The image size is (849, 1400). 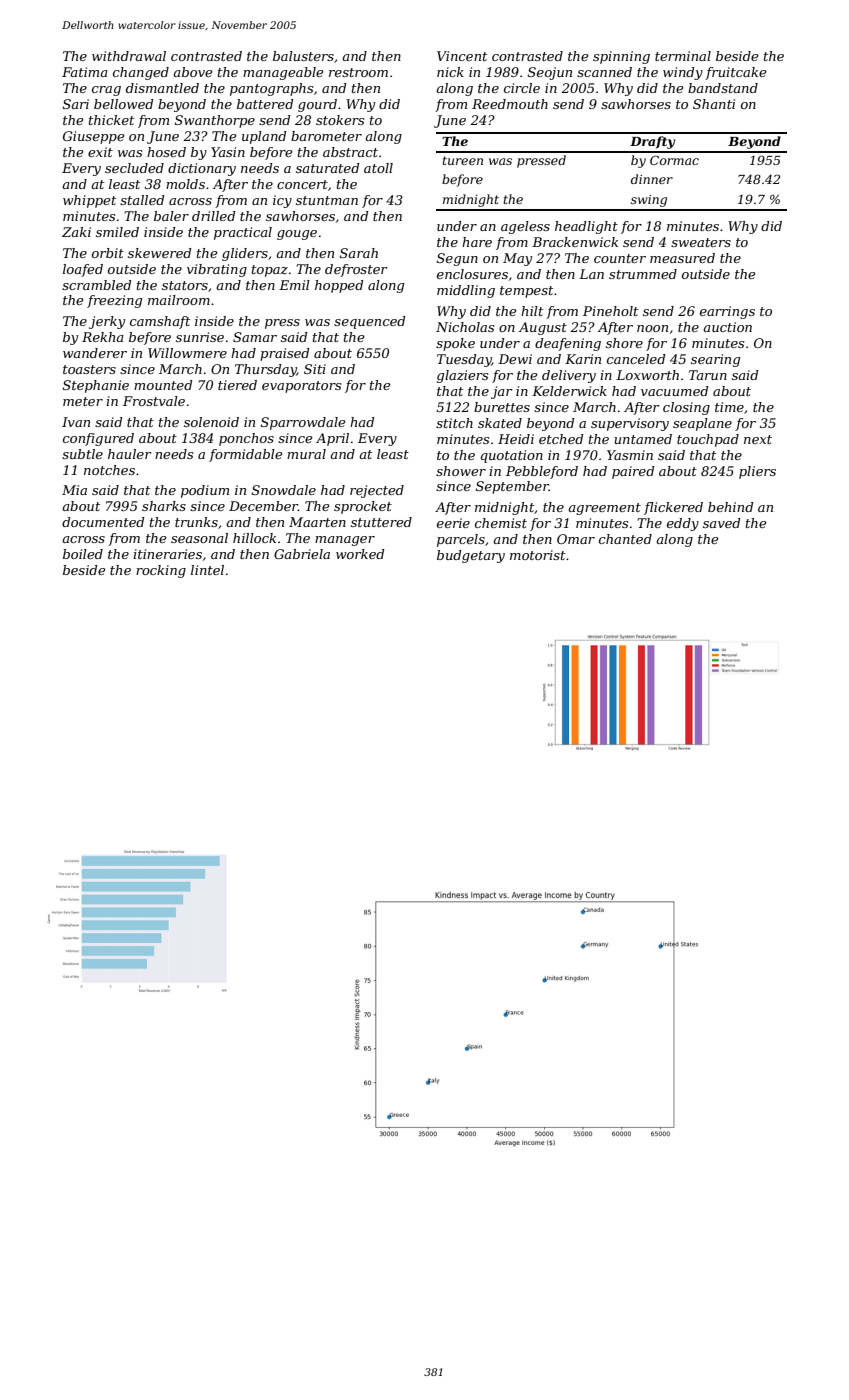 I want to click on enclosures, so click(x=472, y=274).
